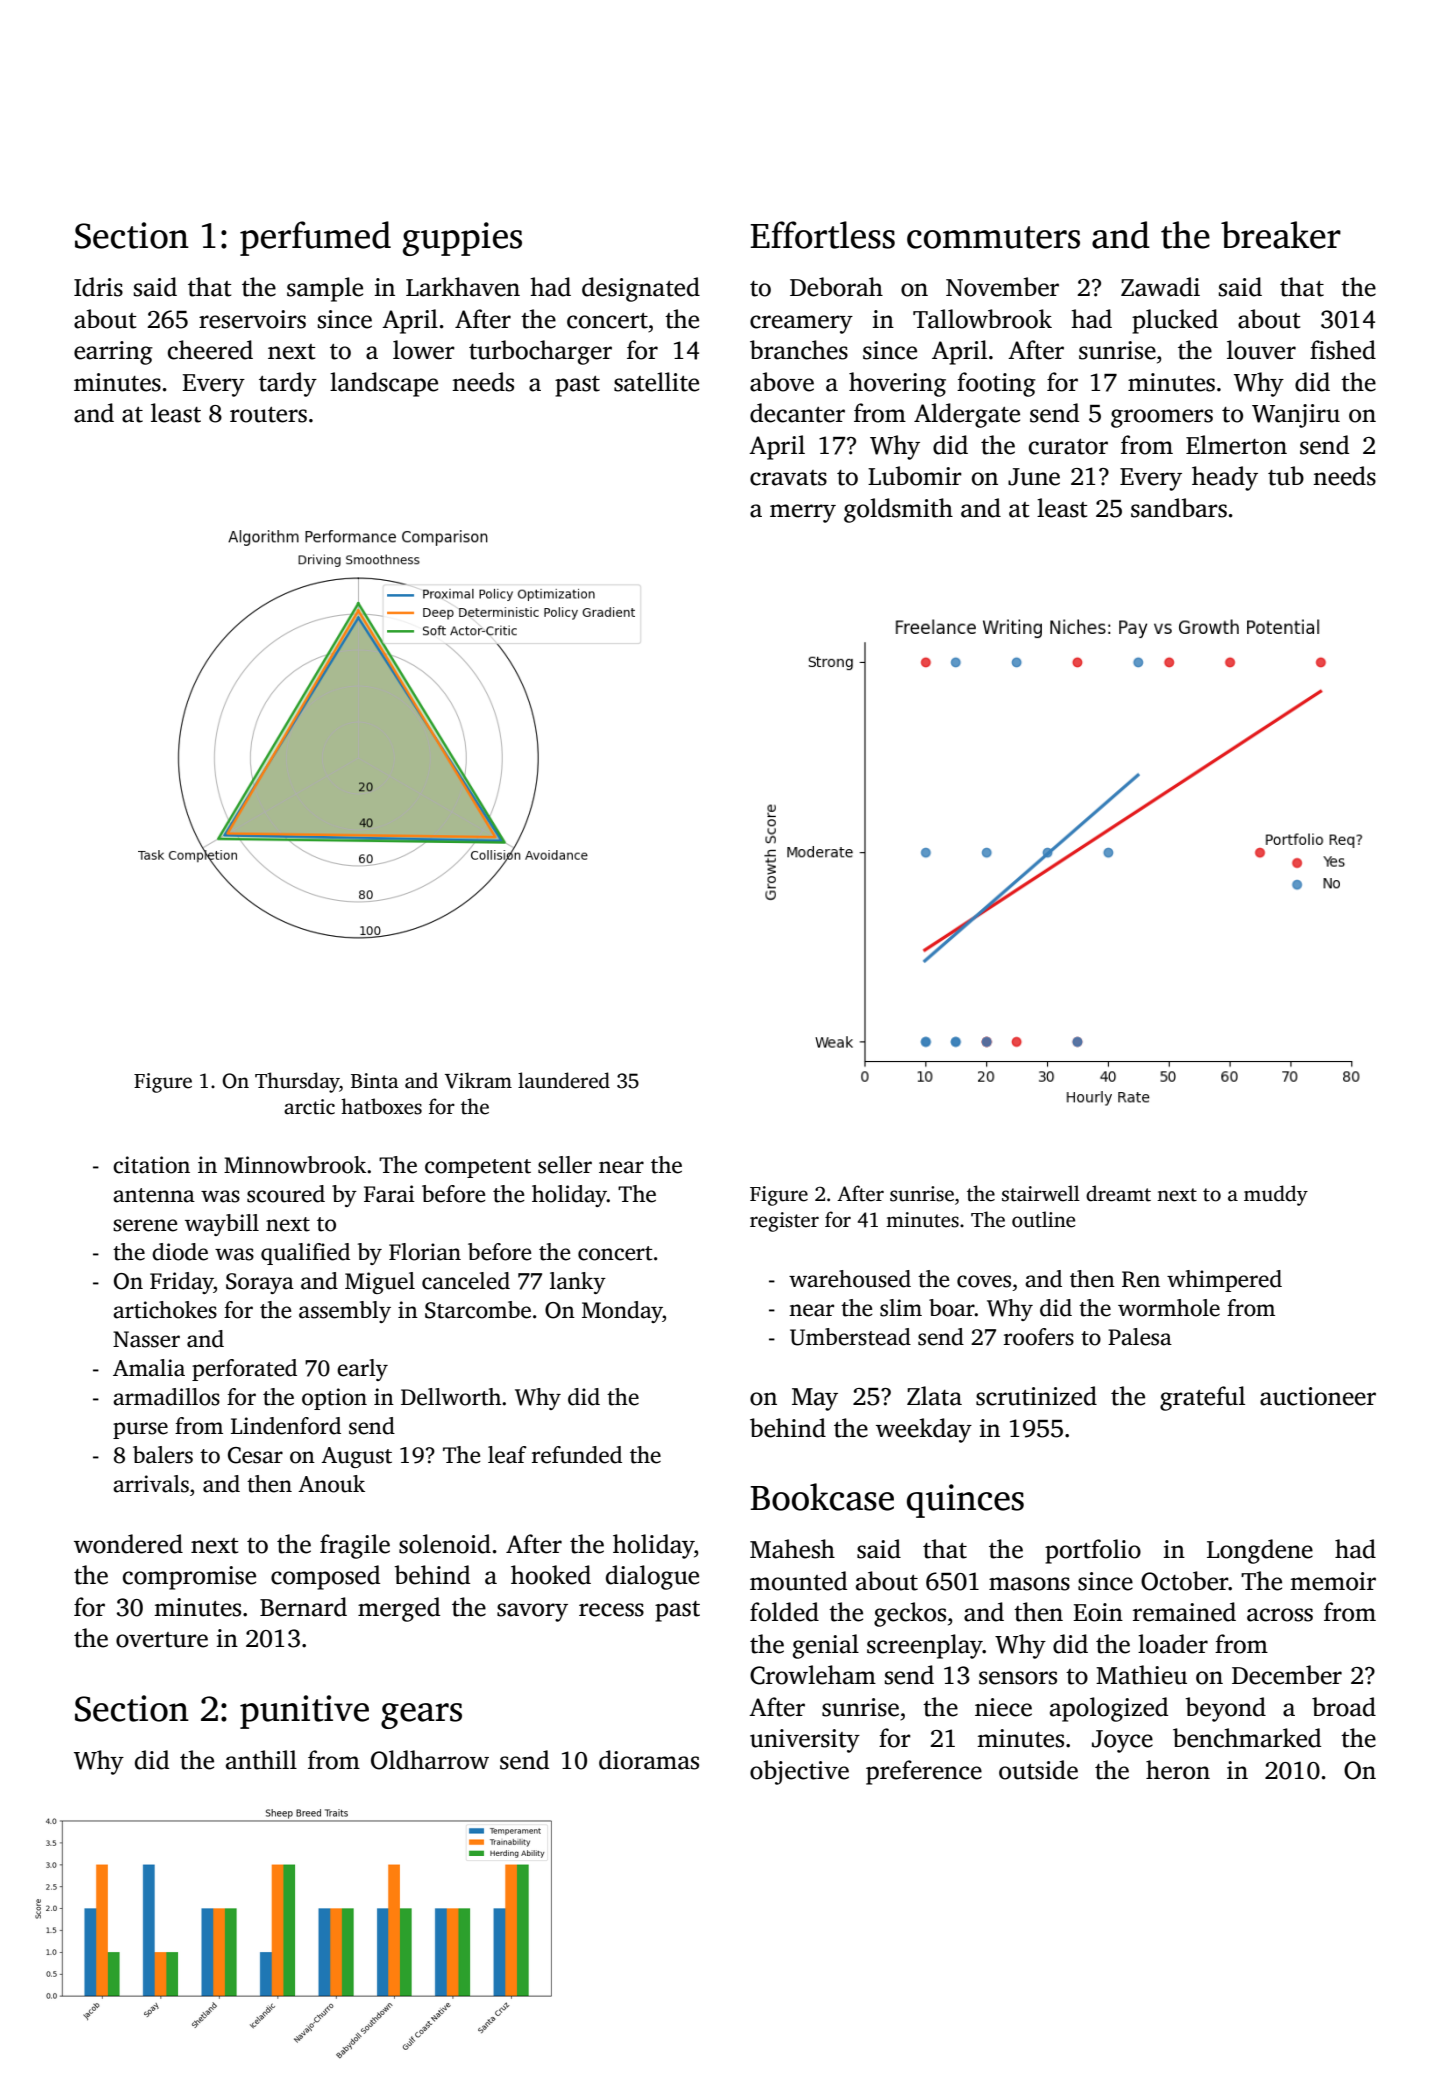 The height and width of the screenshot is (2100, 1450). Describe the element at coordinates (822, 235) in the screenshot. I see `Effortless` at that location.
